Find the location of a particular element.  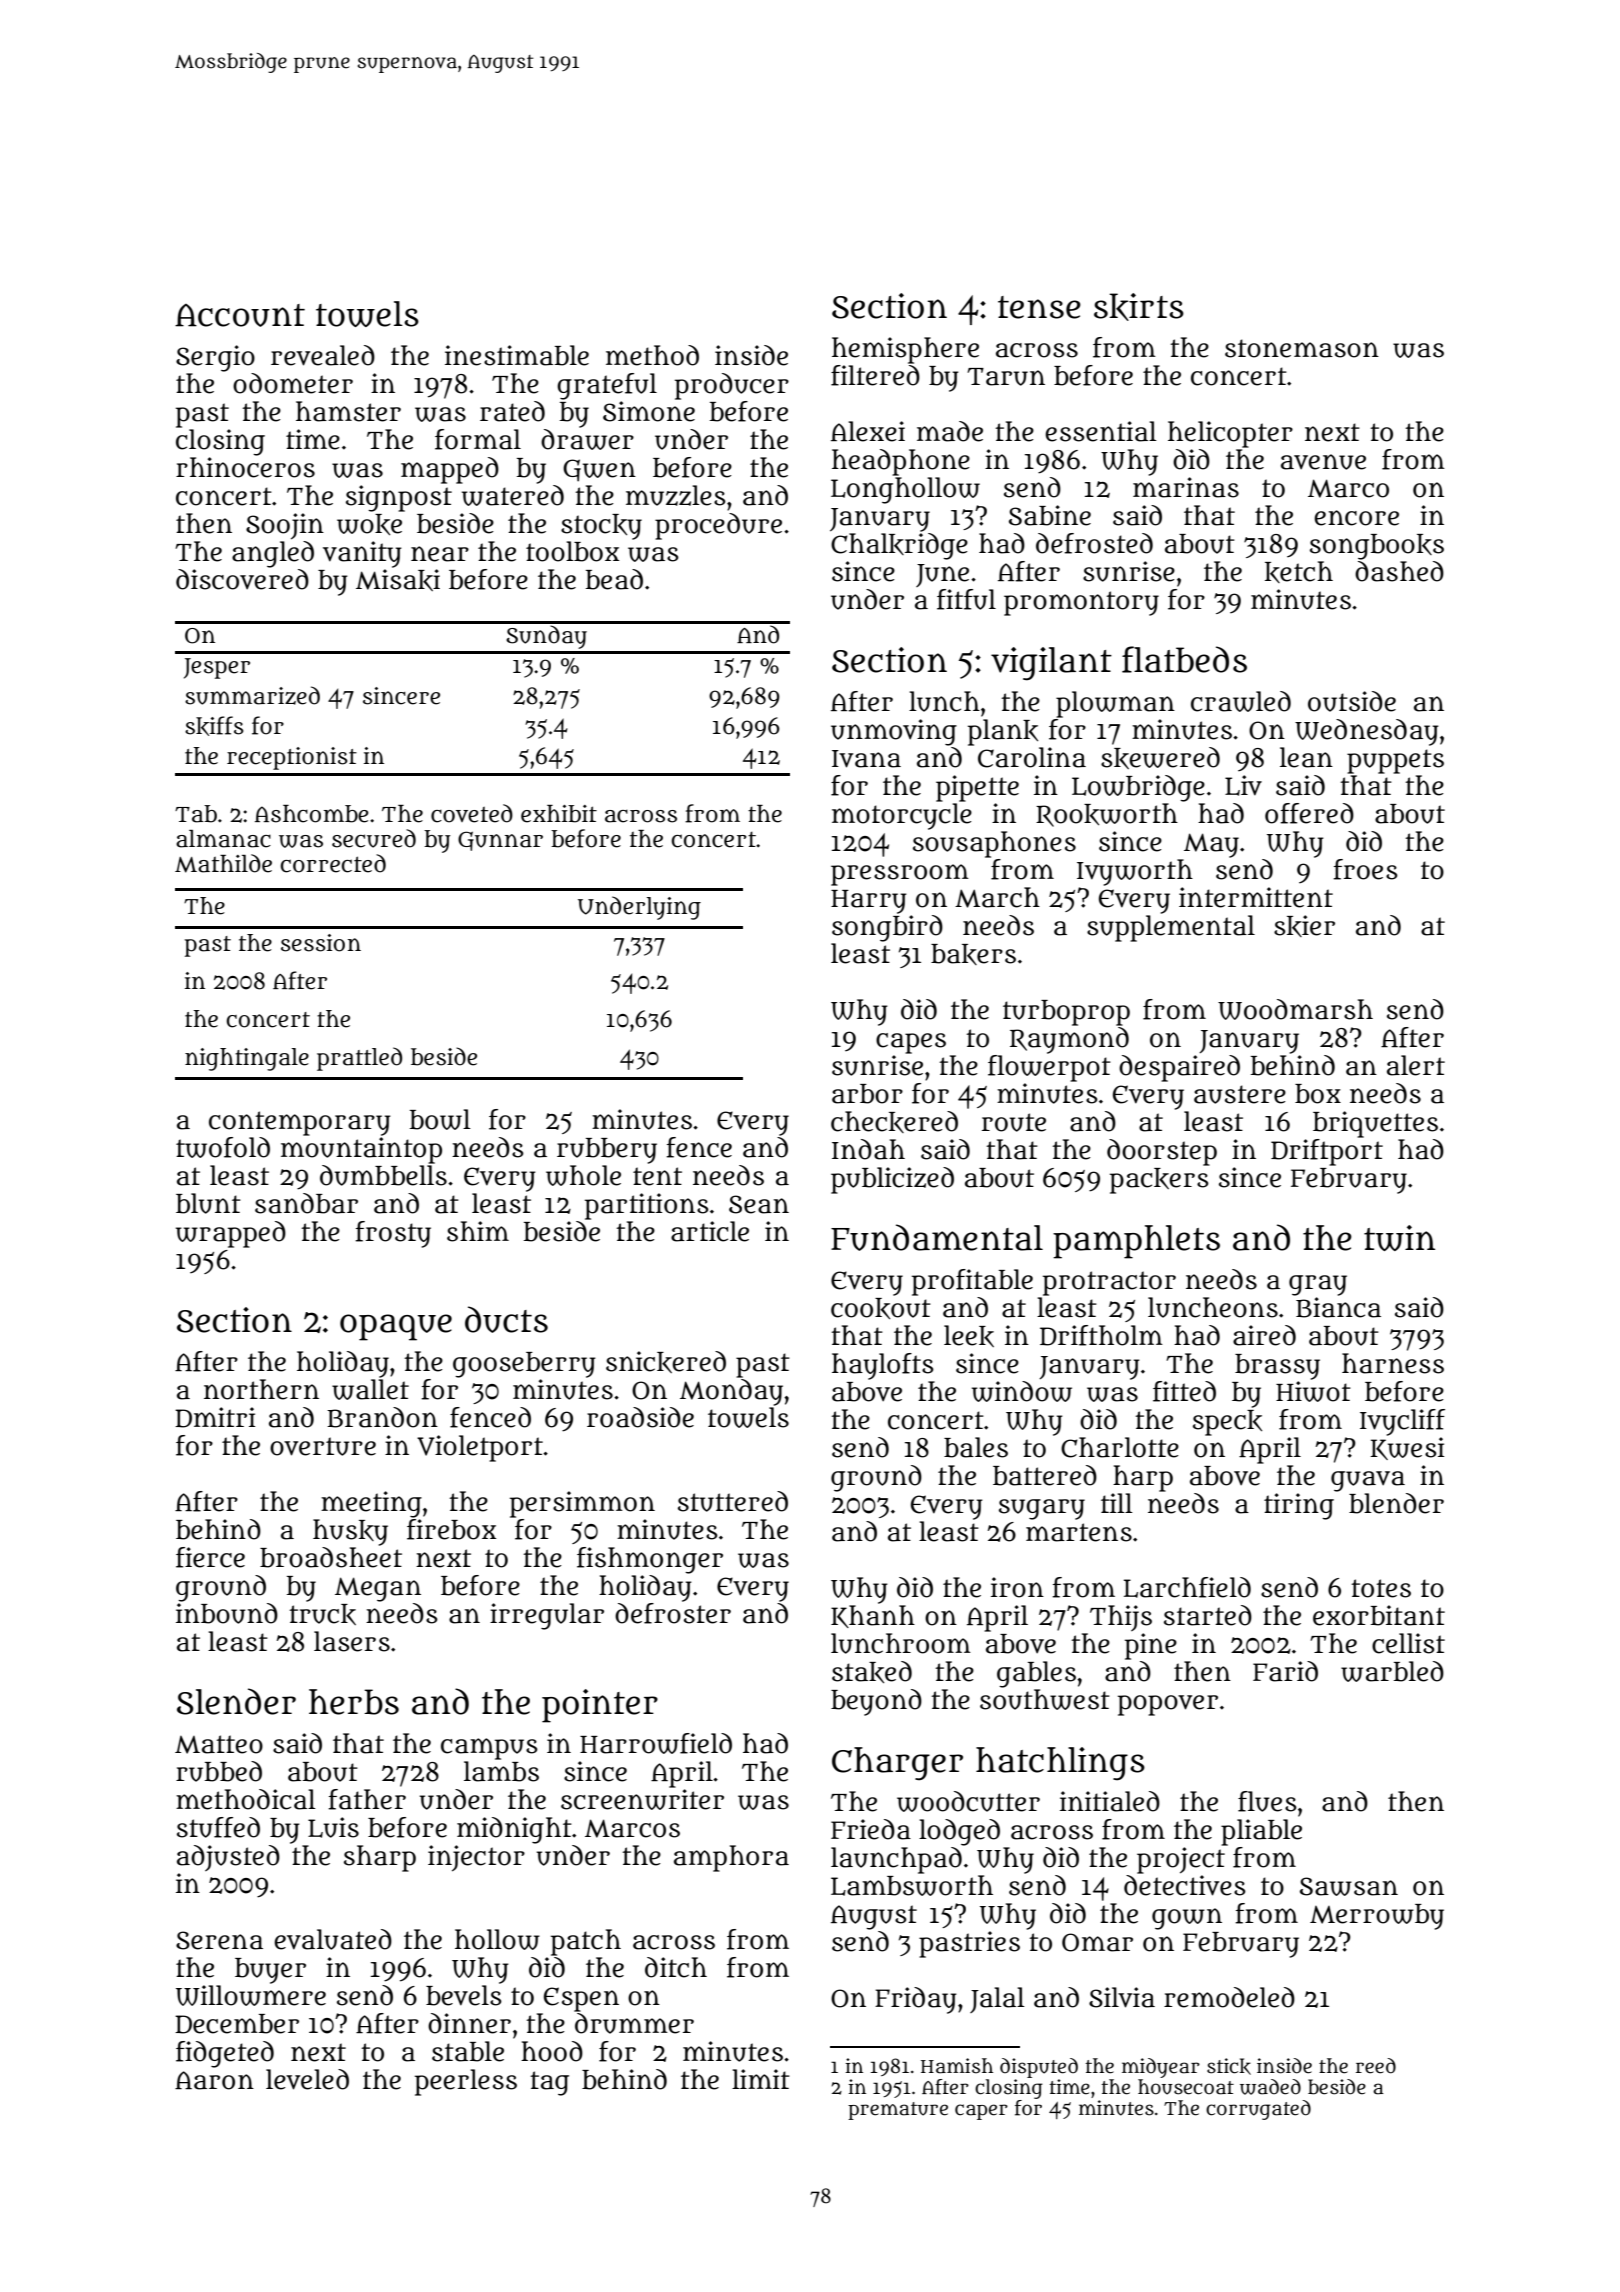

corrugated is located at coordinates (1258, 2110).
